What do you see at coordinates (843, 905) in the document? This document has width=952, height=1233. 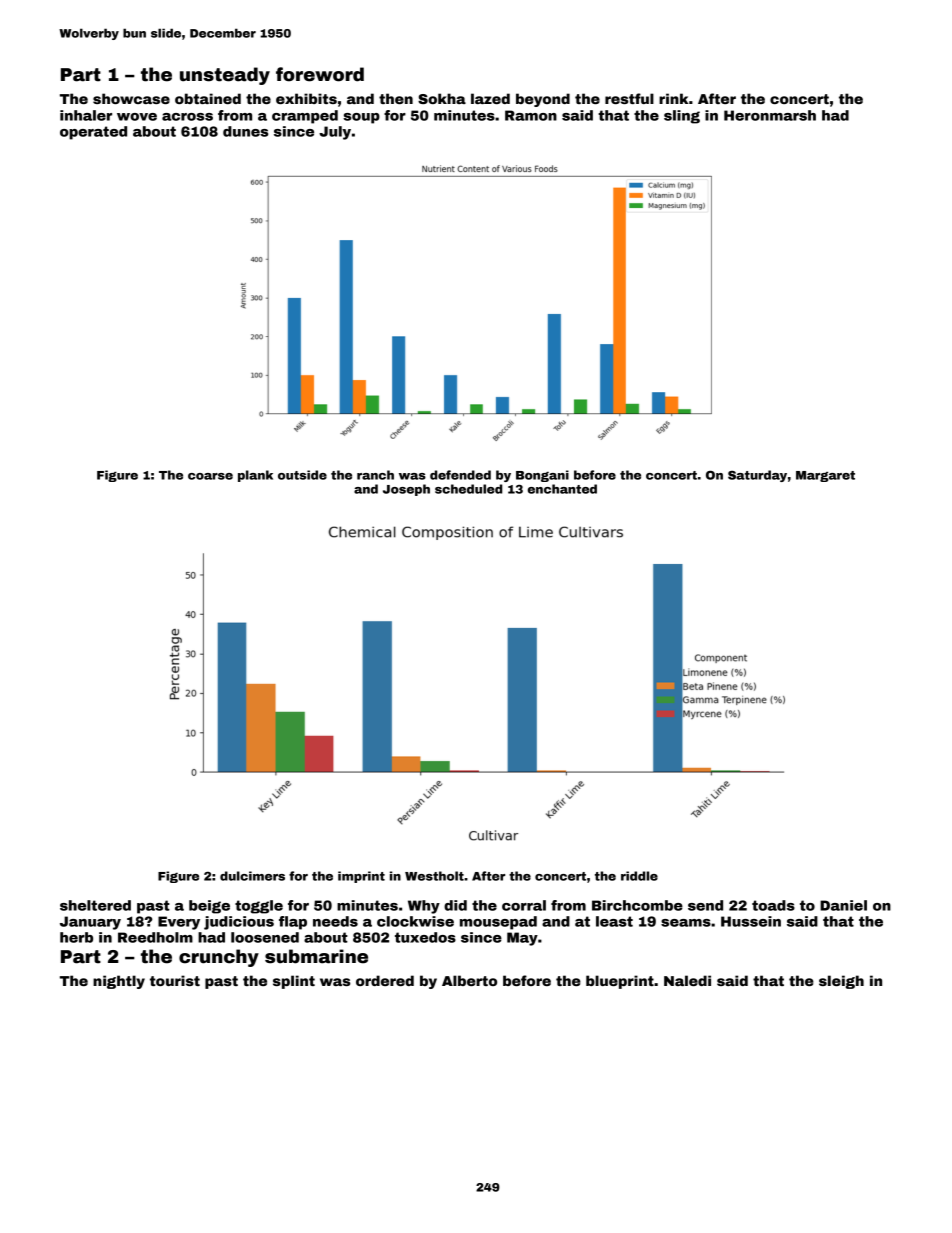 I see `Daniel` at bounding box center [843, 905].
